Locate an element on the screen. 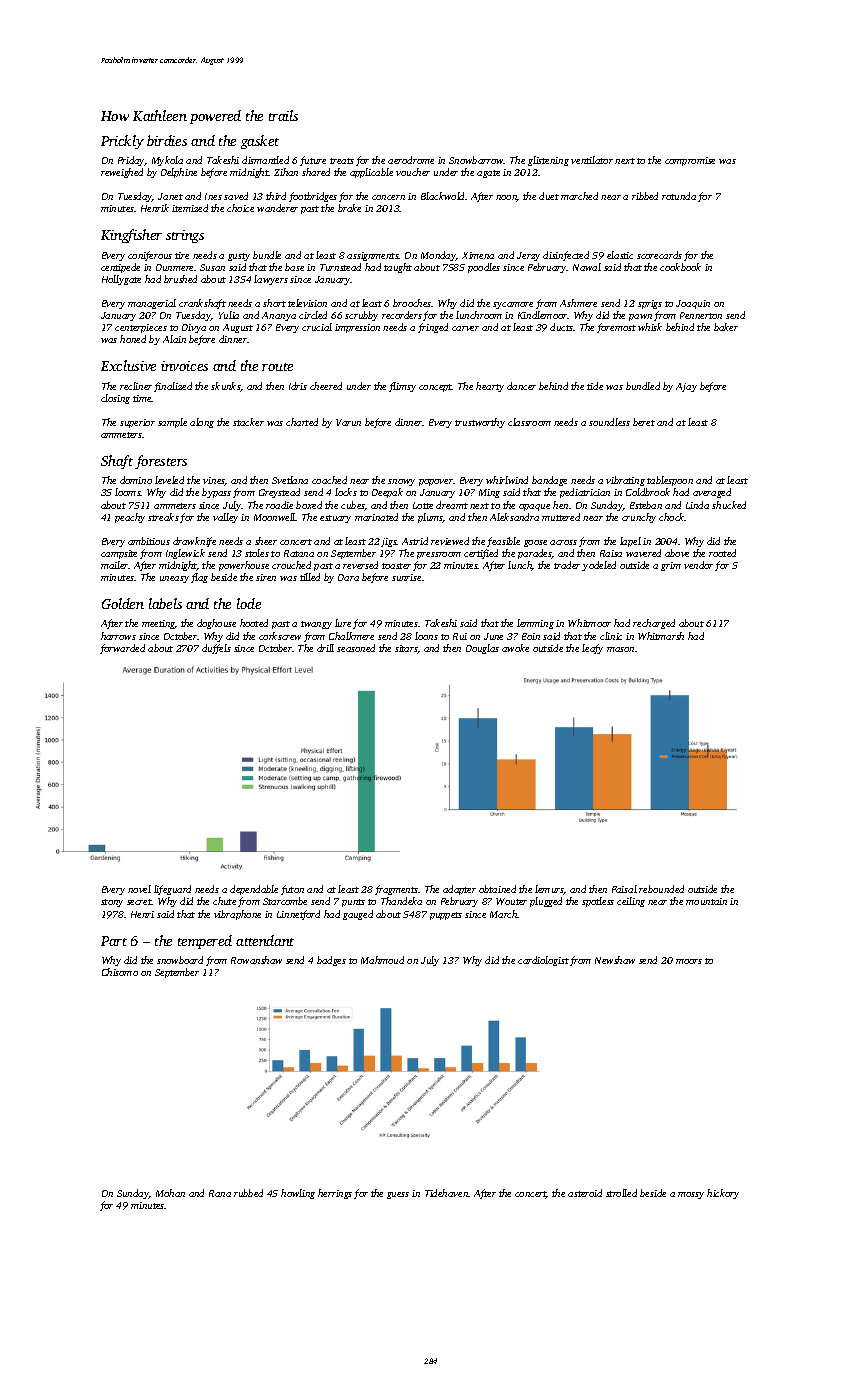 Image resolution: width=849 pixels, height=1400 pixels. Mohan is located at coordinates (170, 1193).
